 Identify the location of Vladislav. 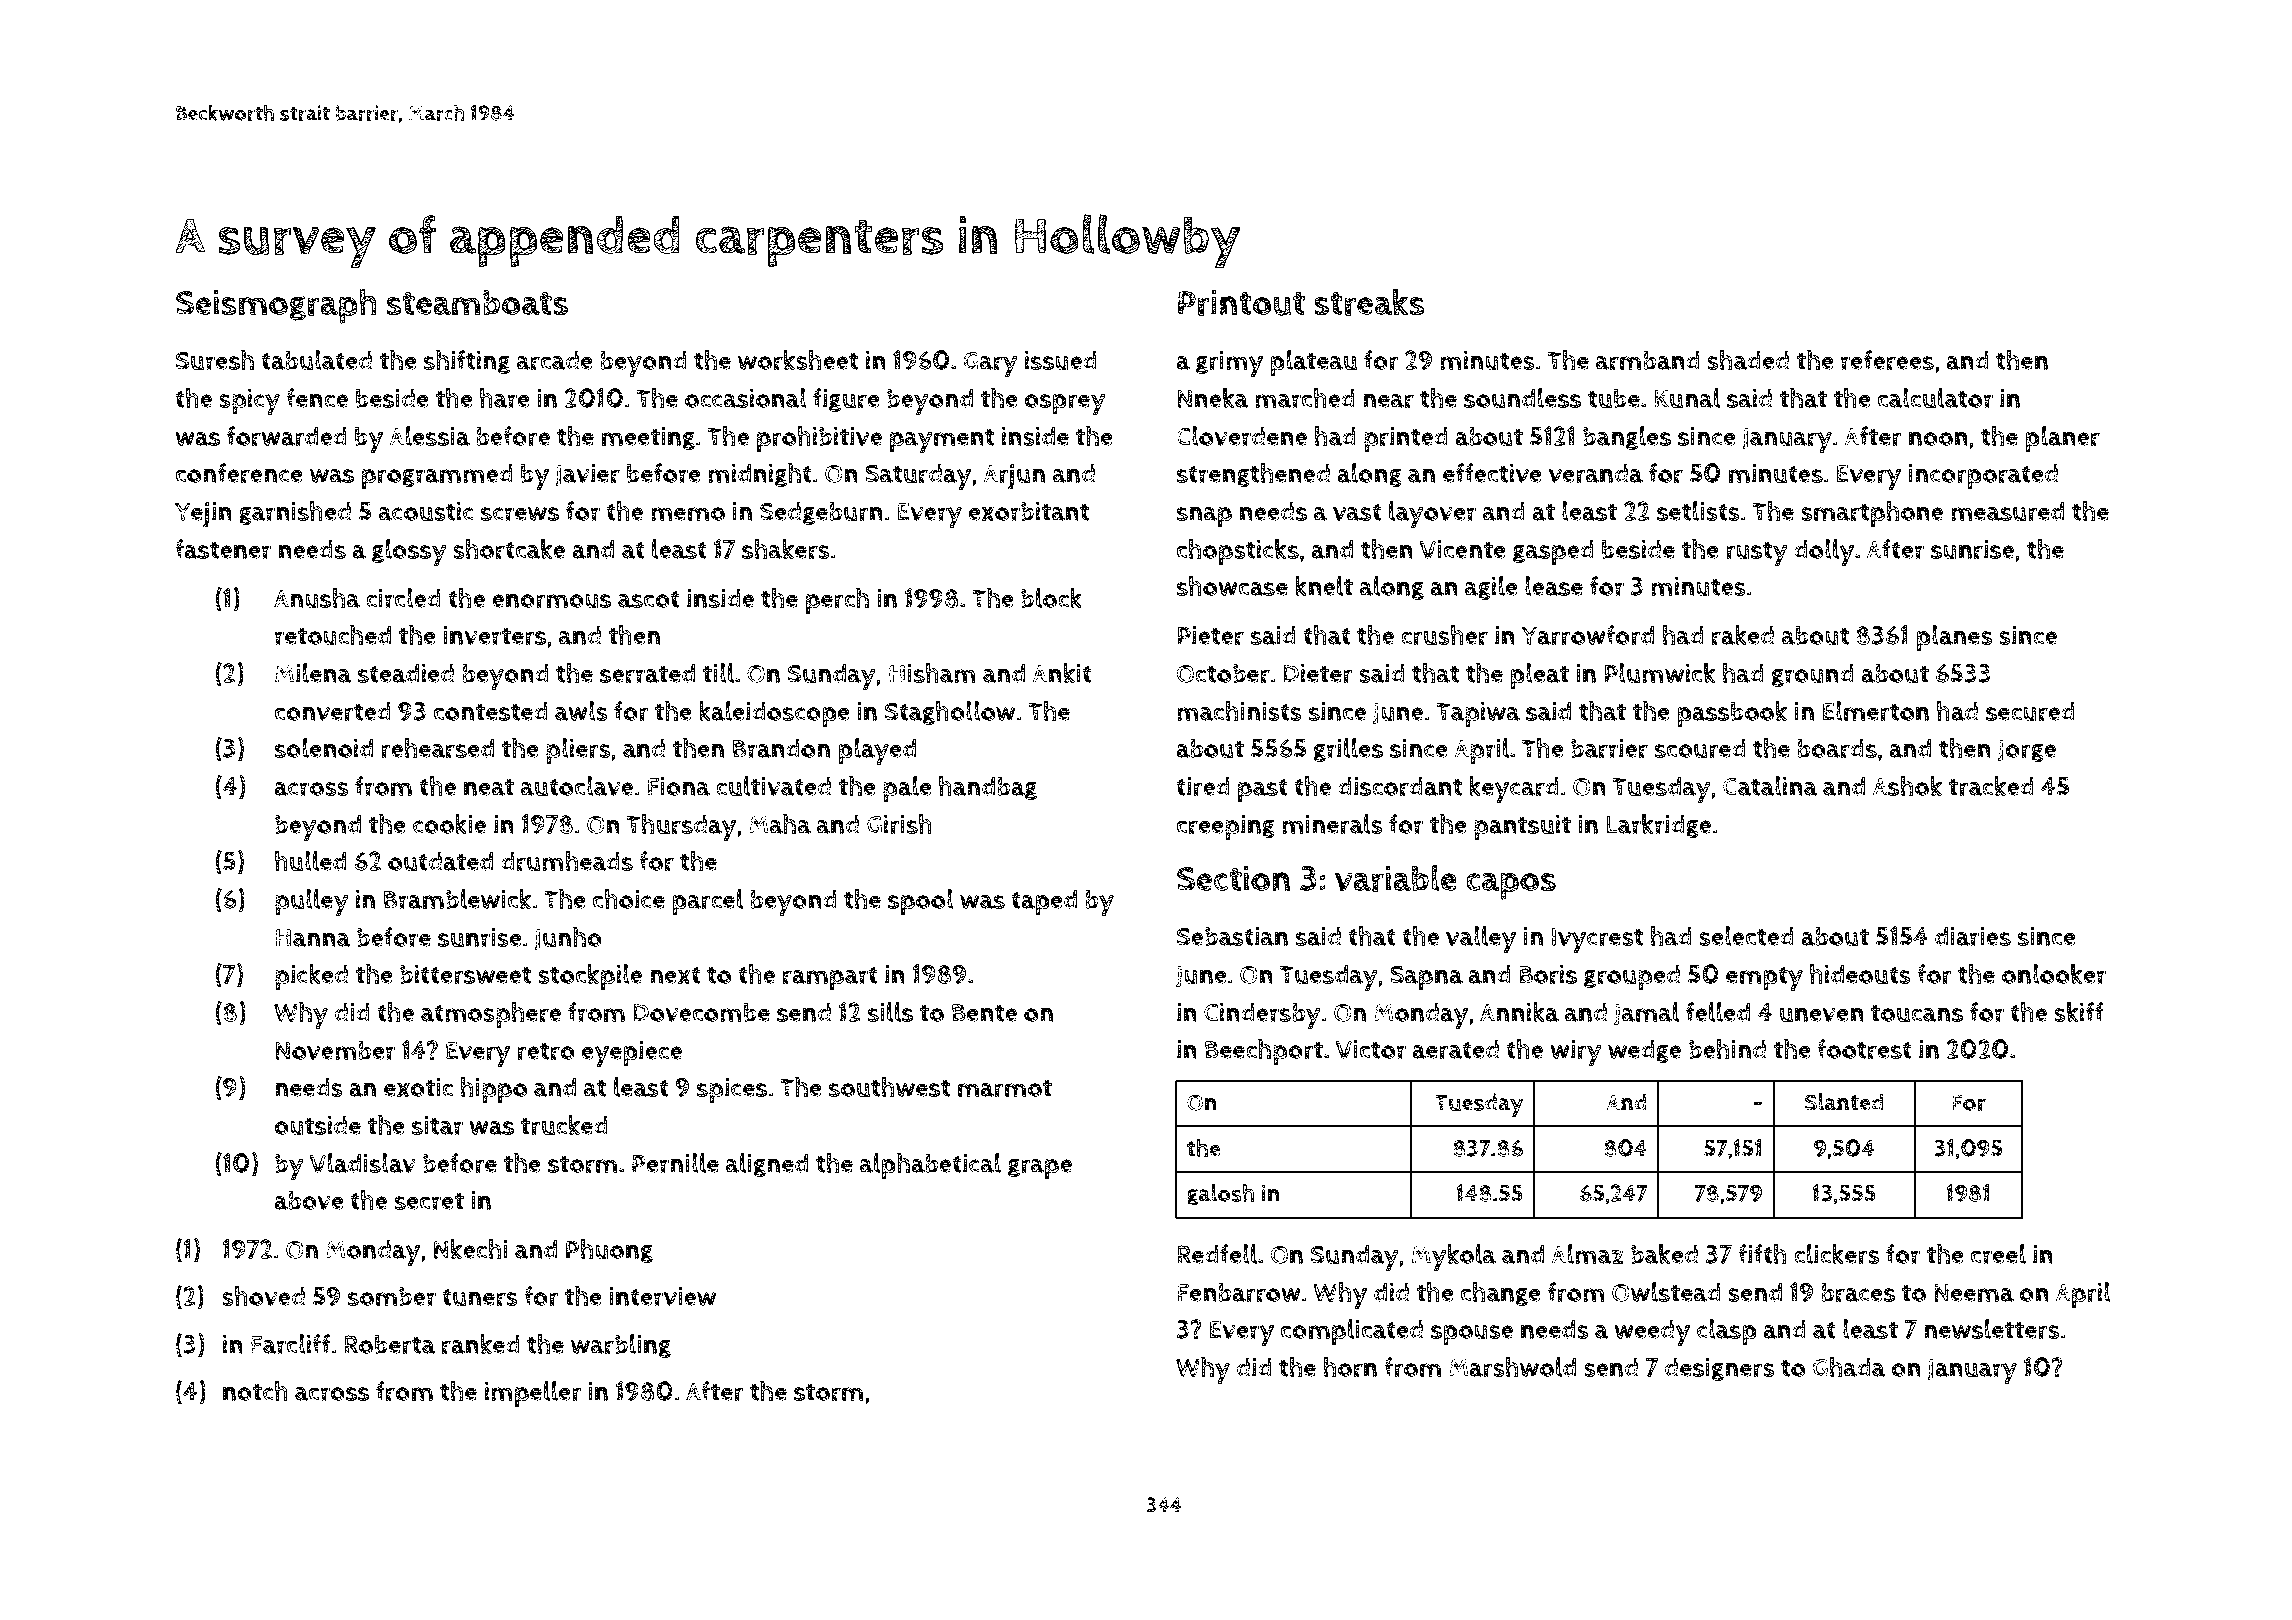
(363, 1163).
